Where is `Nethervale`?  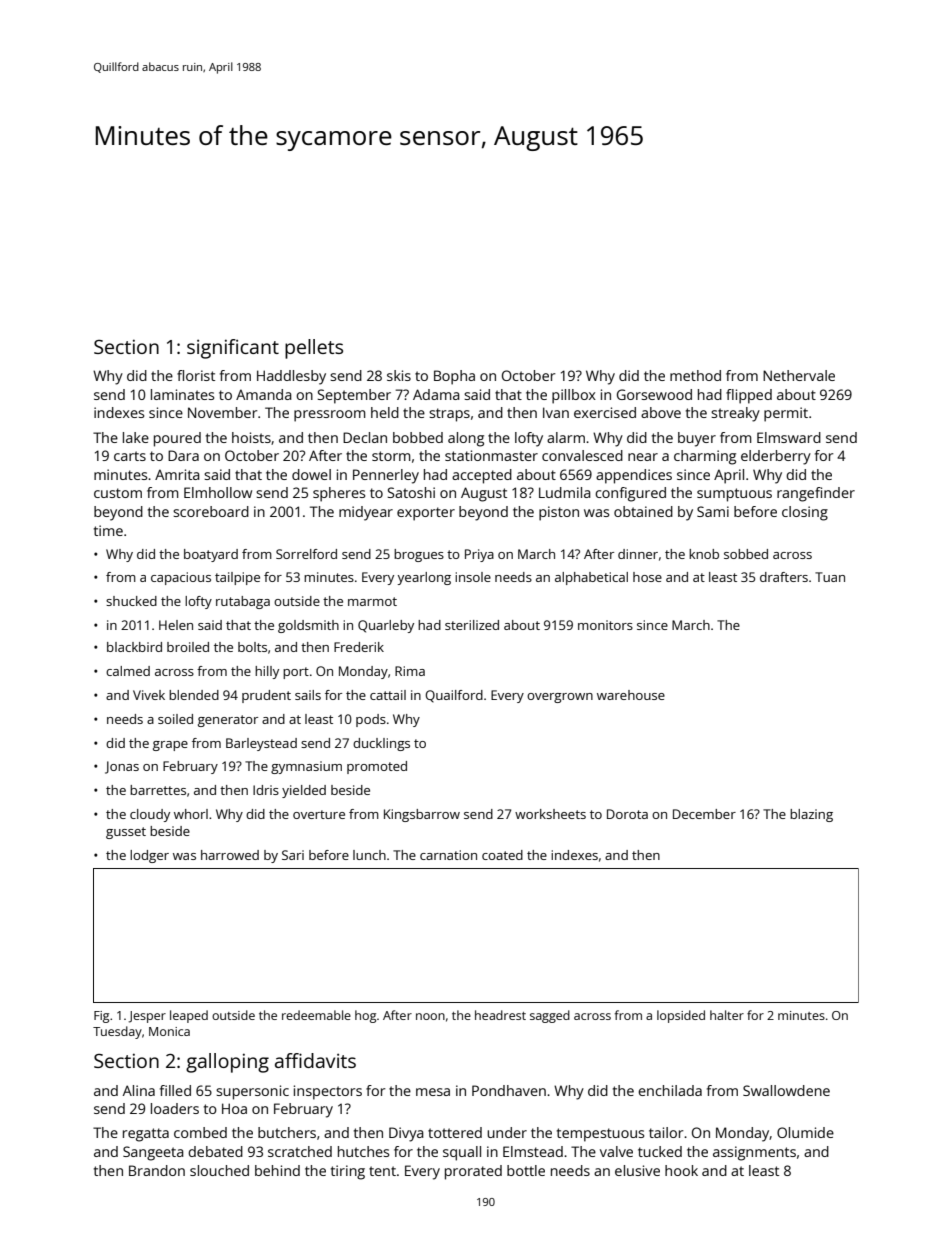
Nethervale is located at coordinates (799, 375).
